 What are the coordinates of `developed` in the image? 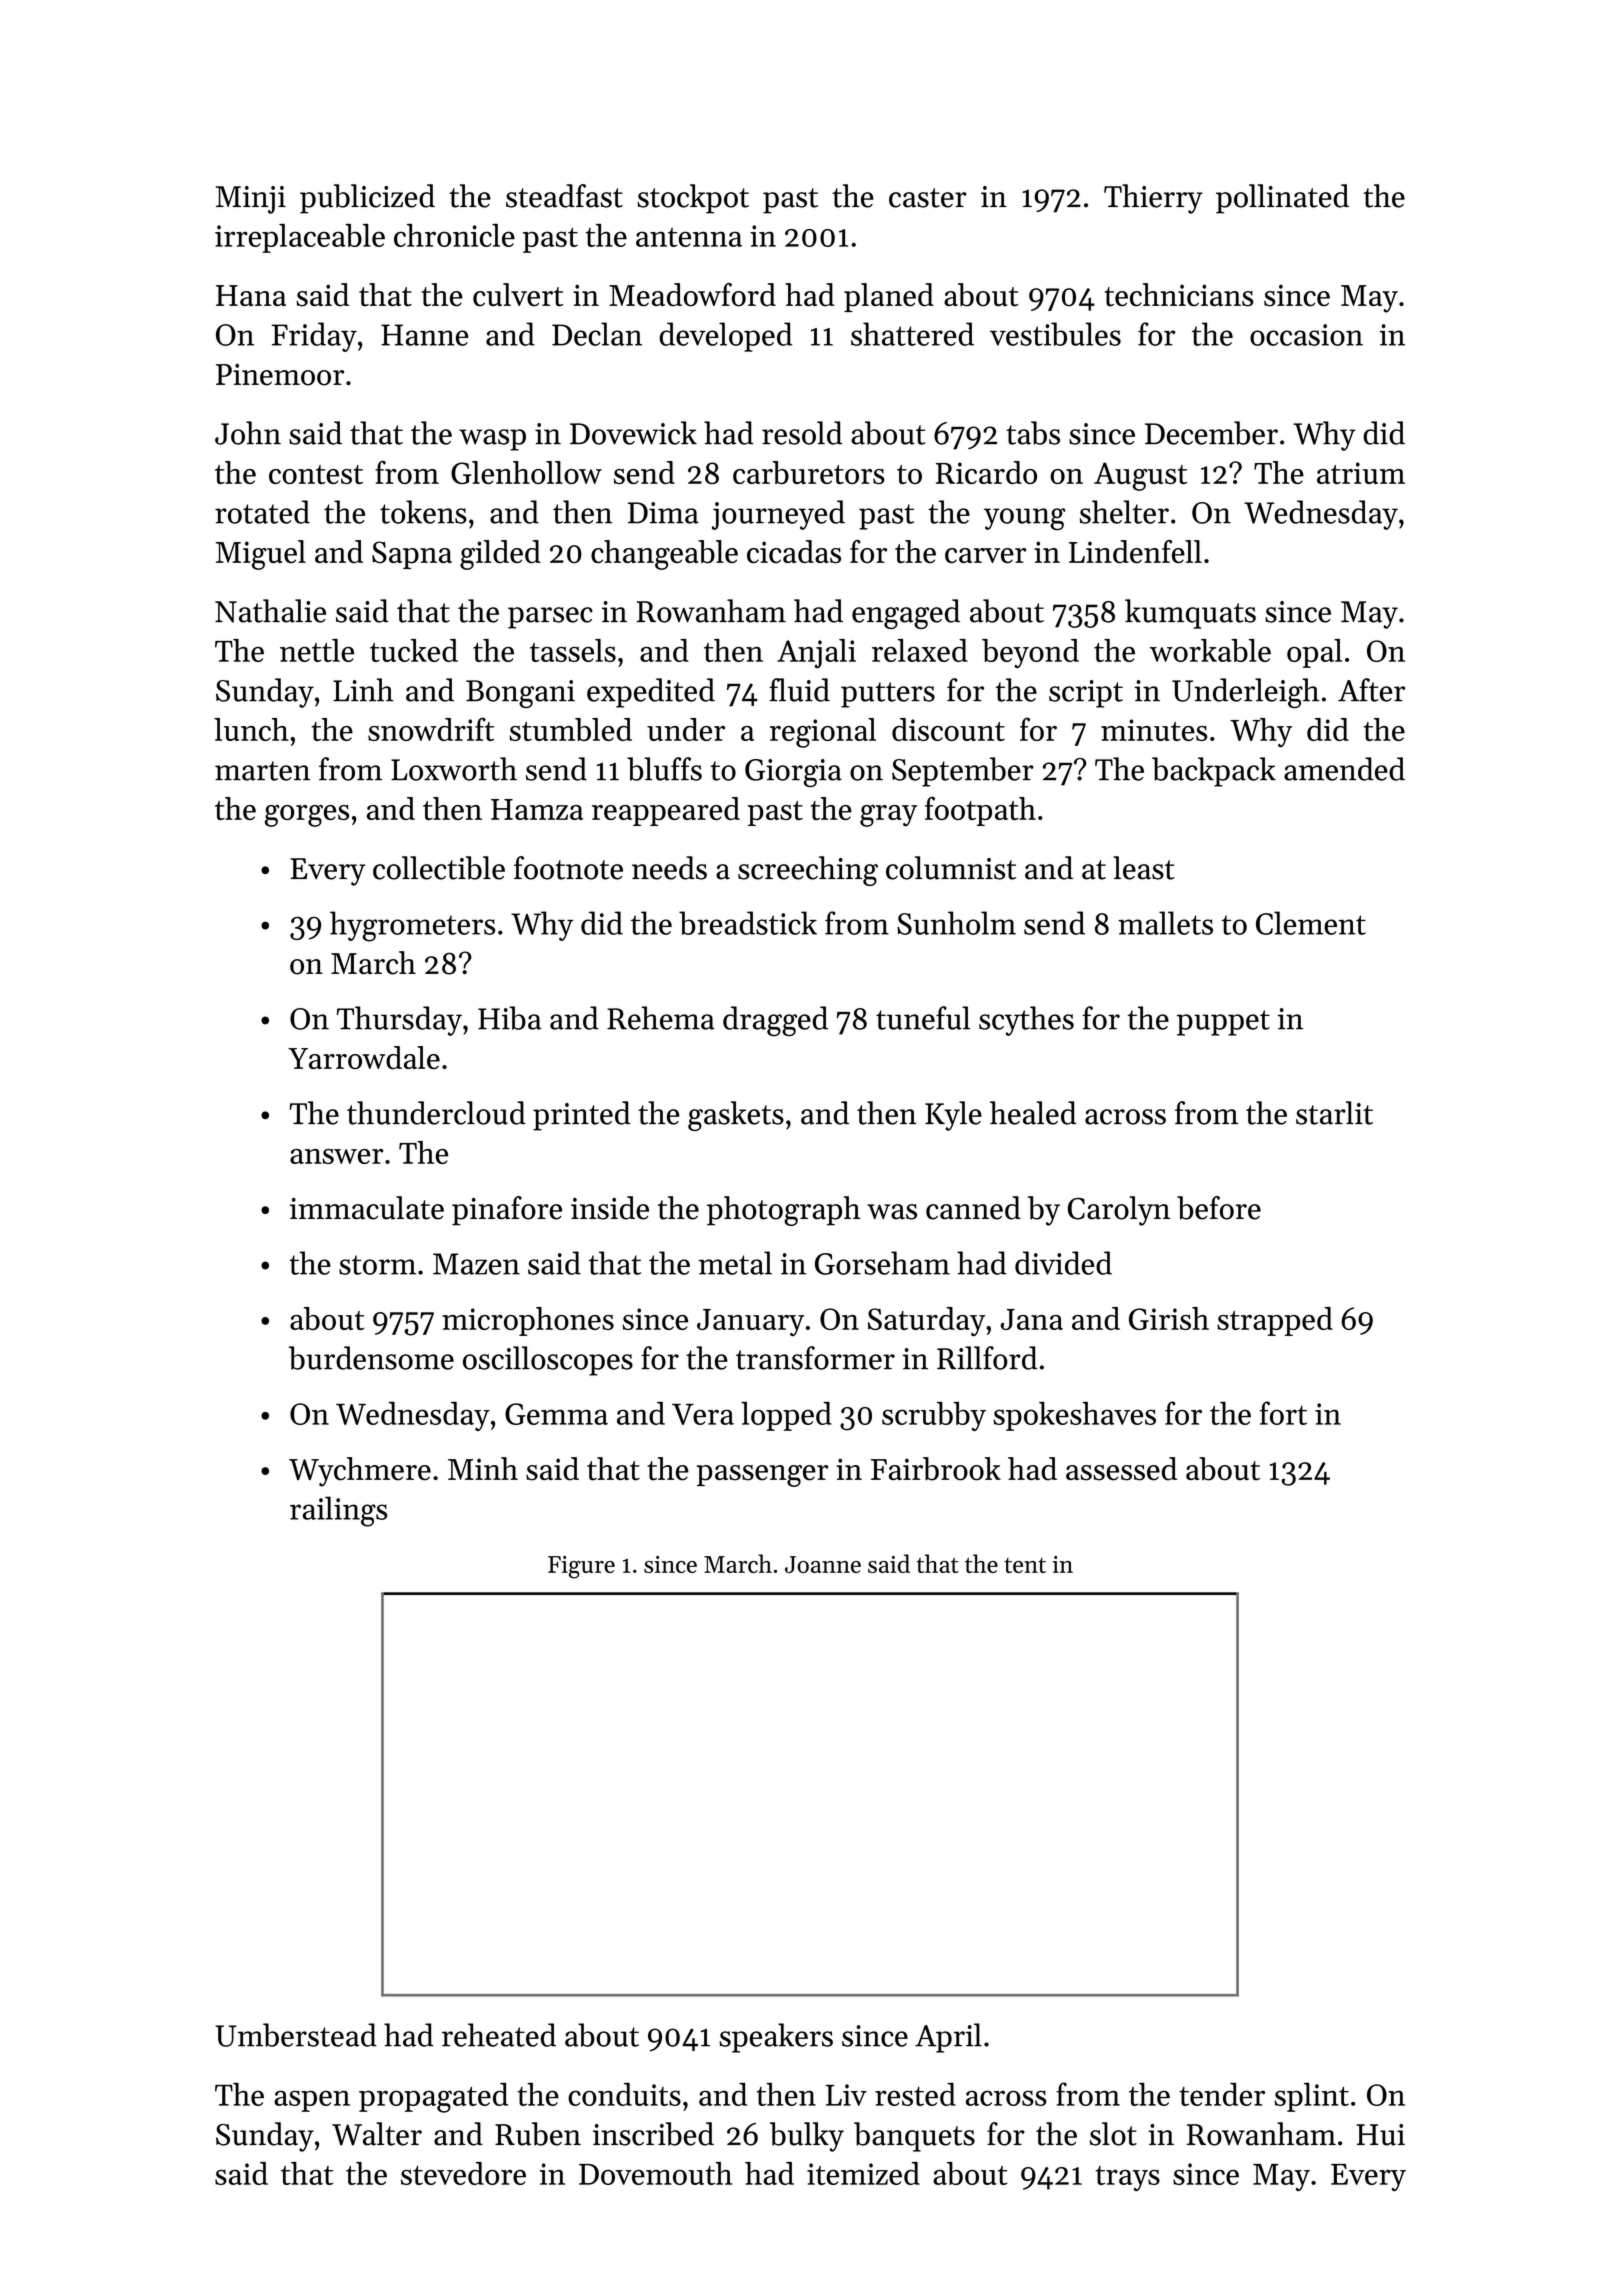 It's located at (725, 337).
